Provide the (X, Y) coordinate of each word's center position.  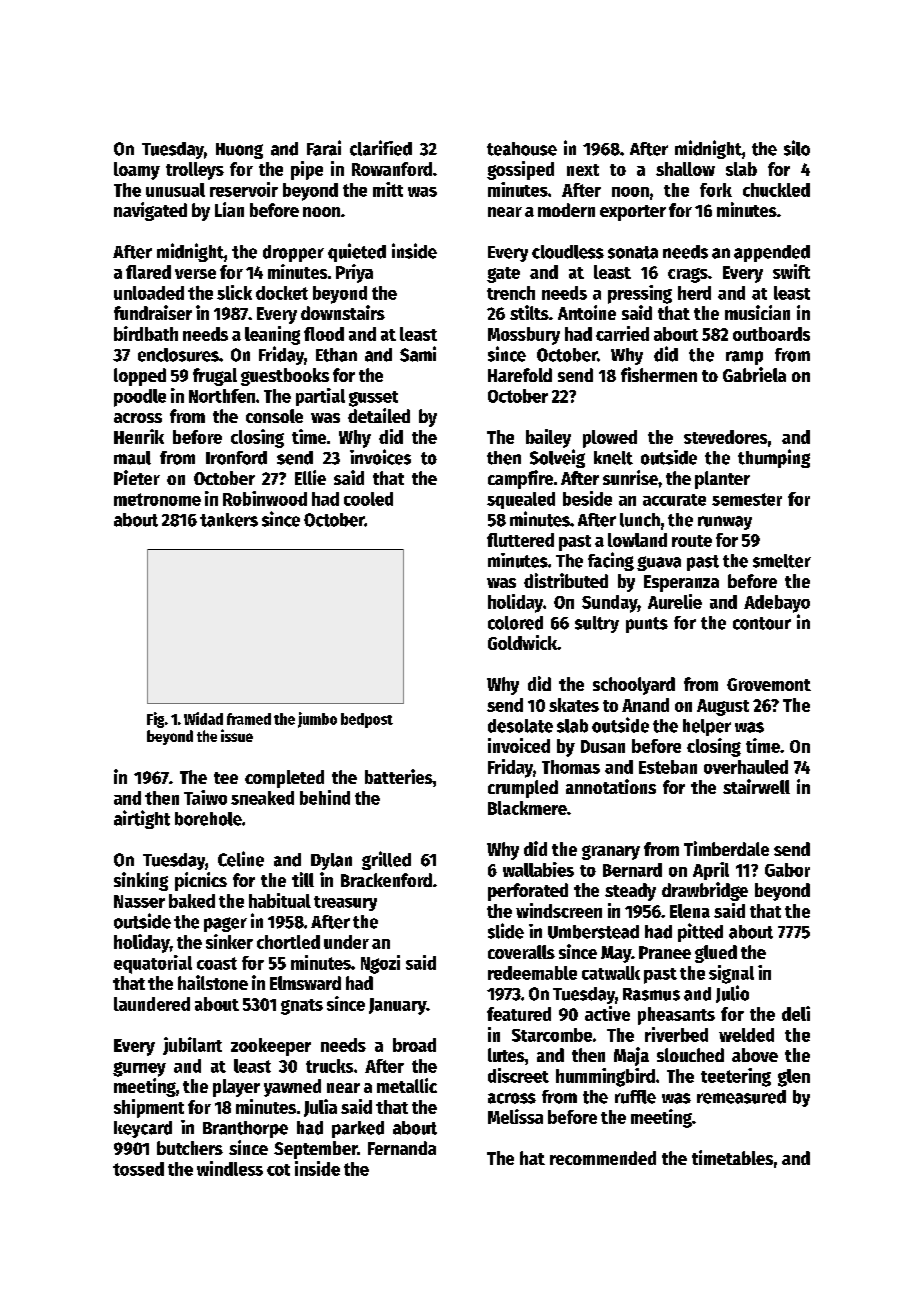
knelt (613, 458)
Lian (229, 209)
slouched (690, 1055)
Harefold (520, 375)
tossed (138, 1169)
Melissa (515, 1116)
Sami (418, 354)
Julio (732, 994)
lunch (640, 520)
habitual (280, 900)
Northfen (222, 396)
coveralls (521, 952)
